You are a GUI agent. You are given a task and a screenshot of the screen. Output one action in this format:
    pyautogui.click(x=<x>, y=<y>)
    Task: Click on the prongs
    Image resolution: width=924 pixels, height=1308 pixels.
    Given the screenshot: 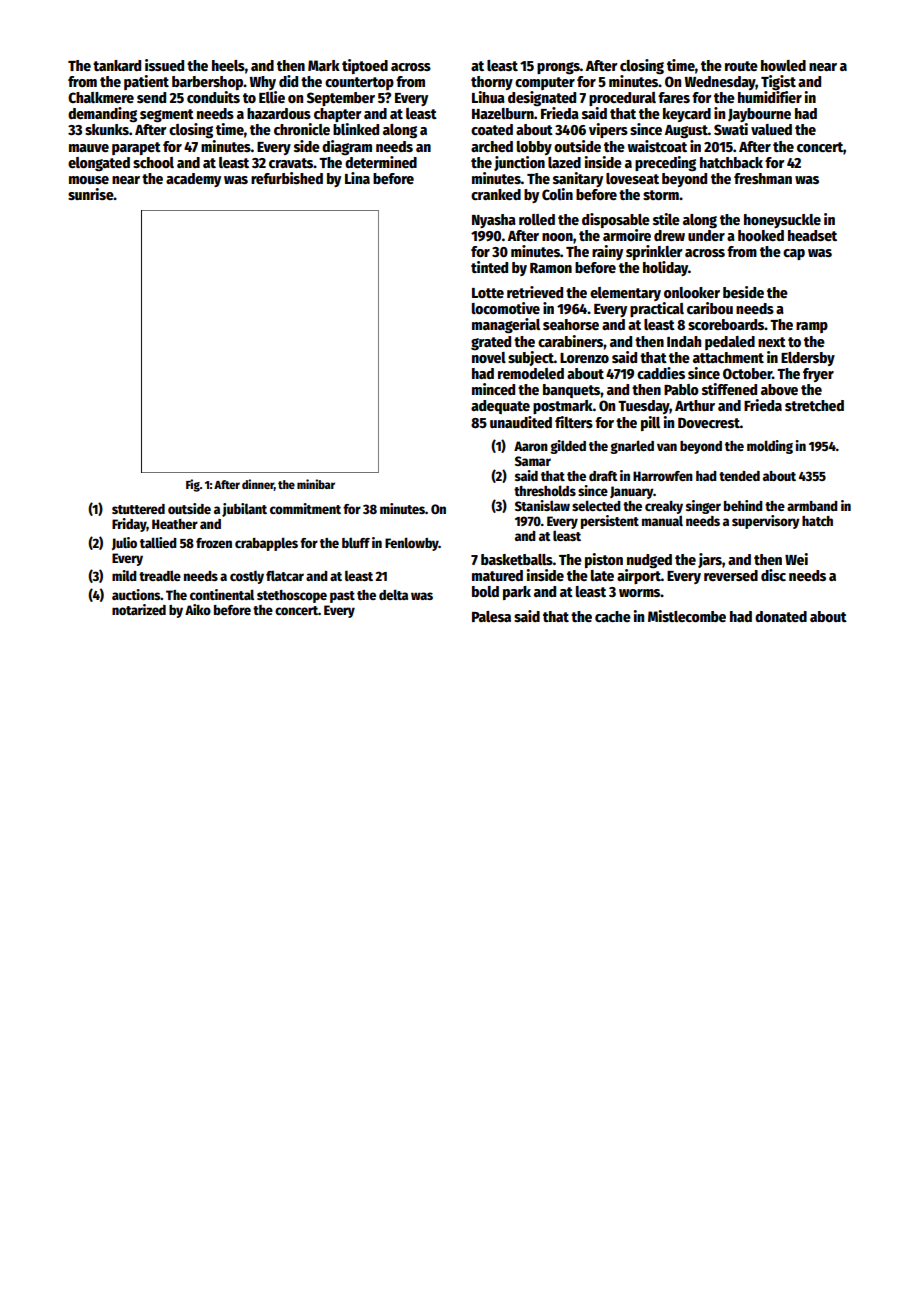 What is the action you would take?
    pyautogui.click(x=558, y=68)
